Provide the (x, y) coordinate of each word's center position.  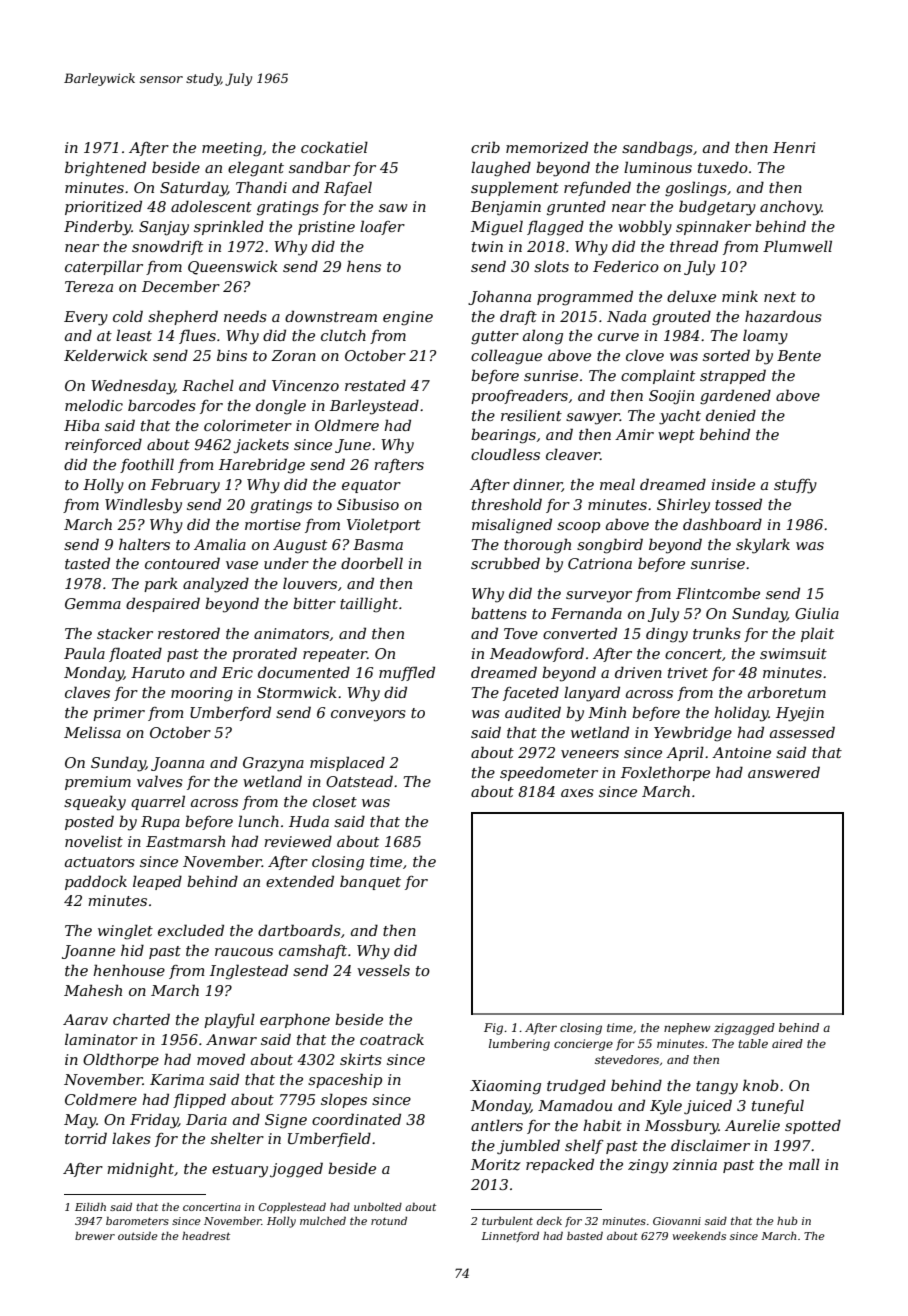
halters (144, 544)
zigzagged (744, 1029)
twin (487, 246)
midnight (140, 1170)
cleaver (573, 454)
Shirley (683, 506)
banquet (370, 882)
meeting (232, 149)
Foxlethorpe (665, 773)
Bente (799, 355)
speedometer (549, 773)
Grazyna (273, 764)
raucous (244, 952)
